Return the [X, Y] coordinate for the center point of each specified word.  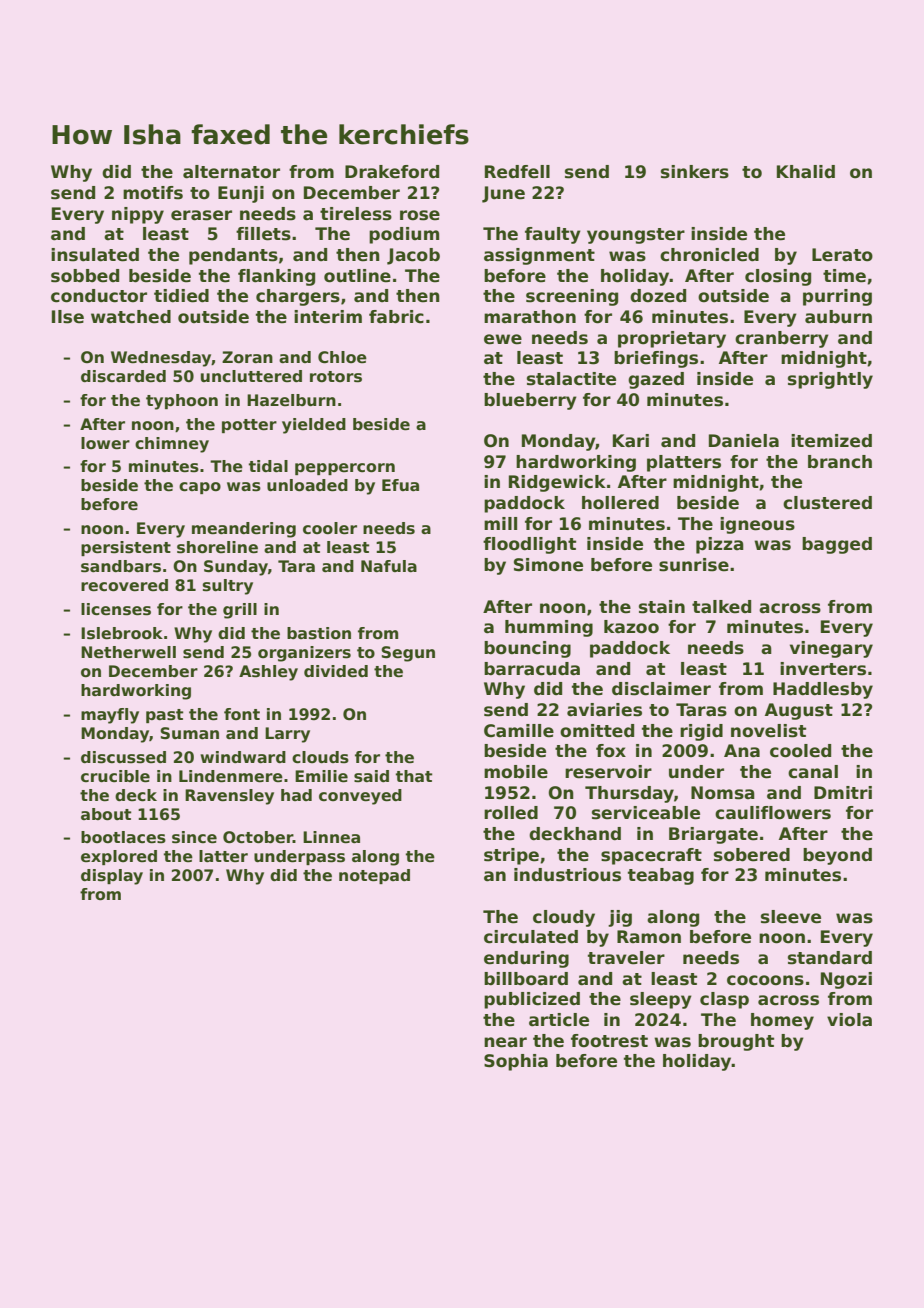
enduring [526, 959]
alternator [231, 172]
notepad [374, 876]
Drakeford [392, 172]
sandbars [121, 566]
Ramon [649, 937]
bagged [837, 545]
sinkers [695, 172]
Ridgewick [557, 483]
